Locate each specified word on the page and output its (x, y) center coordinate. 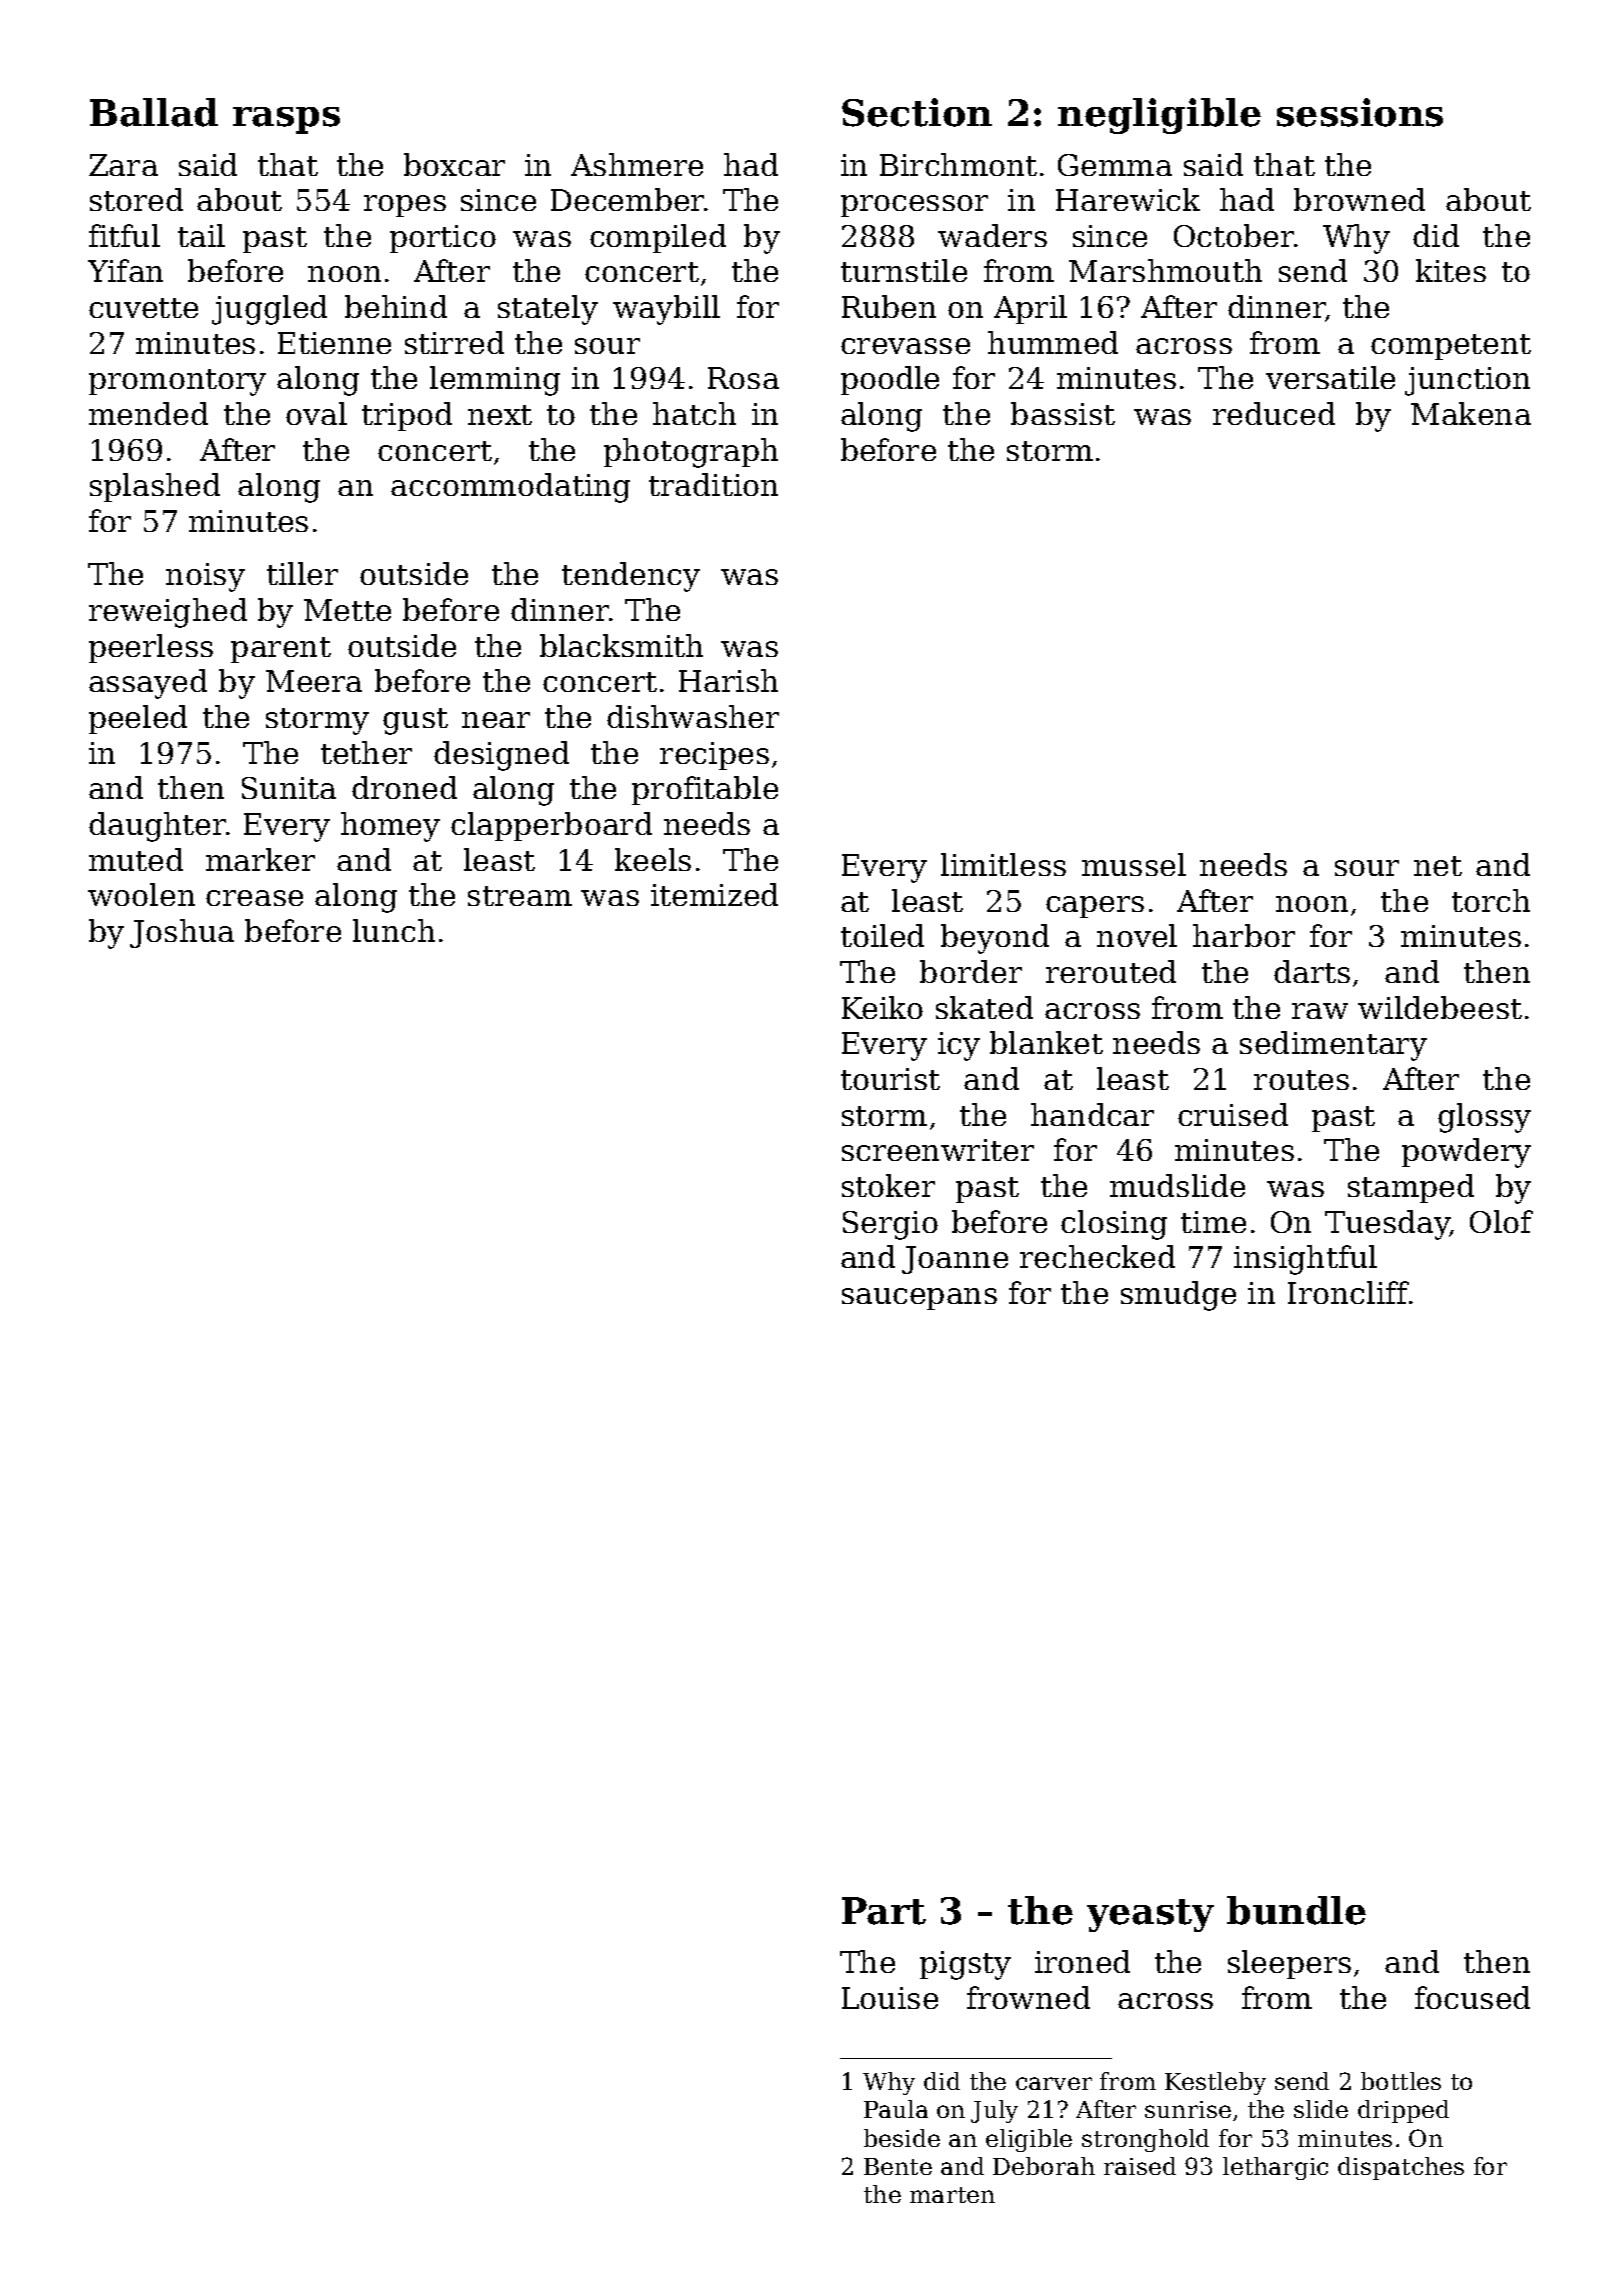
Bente (898, 2166)
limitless (1003, 864)
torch (1491, 900)
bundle (1296, 1910)
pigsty (965, 1965)
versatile (1330, 377)
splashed (155, 487)
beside (902, 2138)
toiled (882, 935)
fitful (124, 235)
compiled (658, 238)
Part (884, 1911)
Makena (1471, 413)
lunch (394, 930)
